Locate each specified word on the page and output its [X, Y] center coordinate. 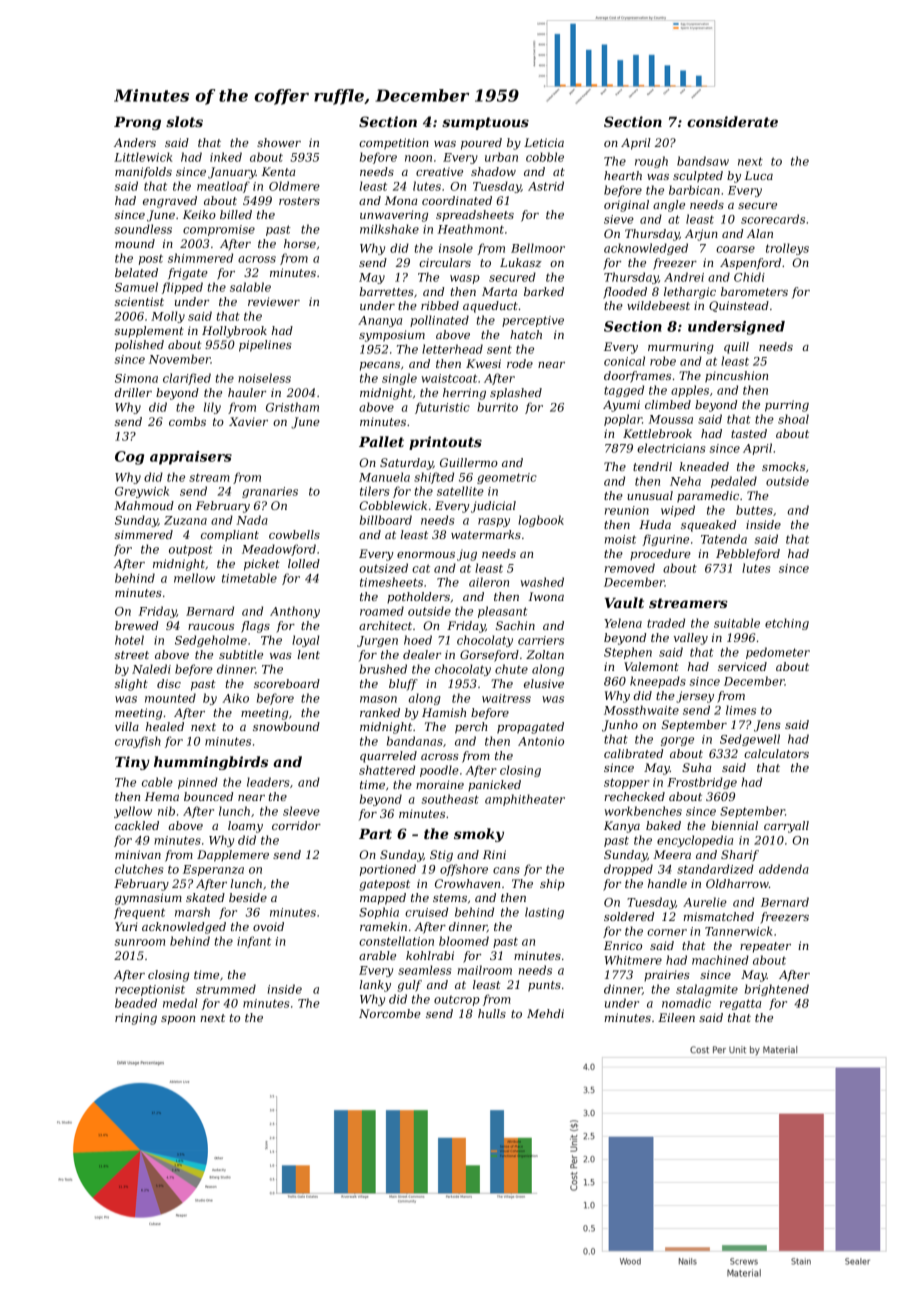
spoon [178, 1020]
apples [690, 391]
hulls [492, 1013]
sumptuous [485, 123]
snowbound [286, 726]
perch [471, 728]
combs [187, 421]
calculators [776, 753]
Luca [758, 175]
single [399, 379]
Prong [137, 123]
